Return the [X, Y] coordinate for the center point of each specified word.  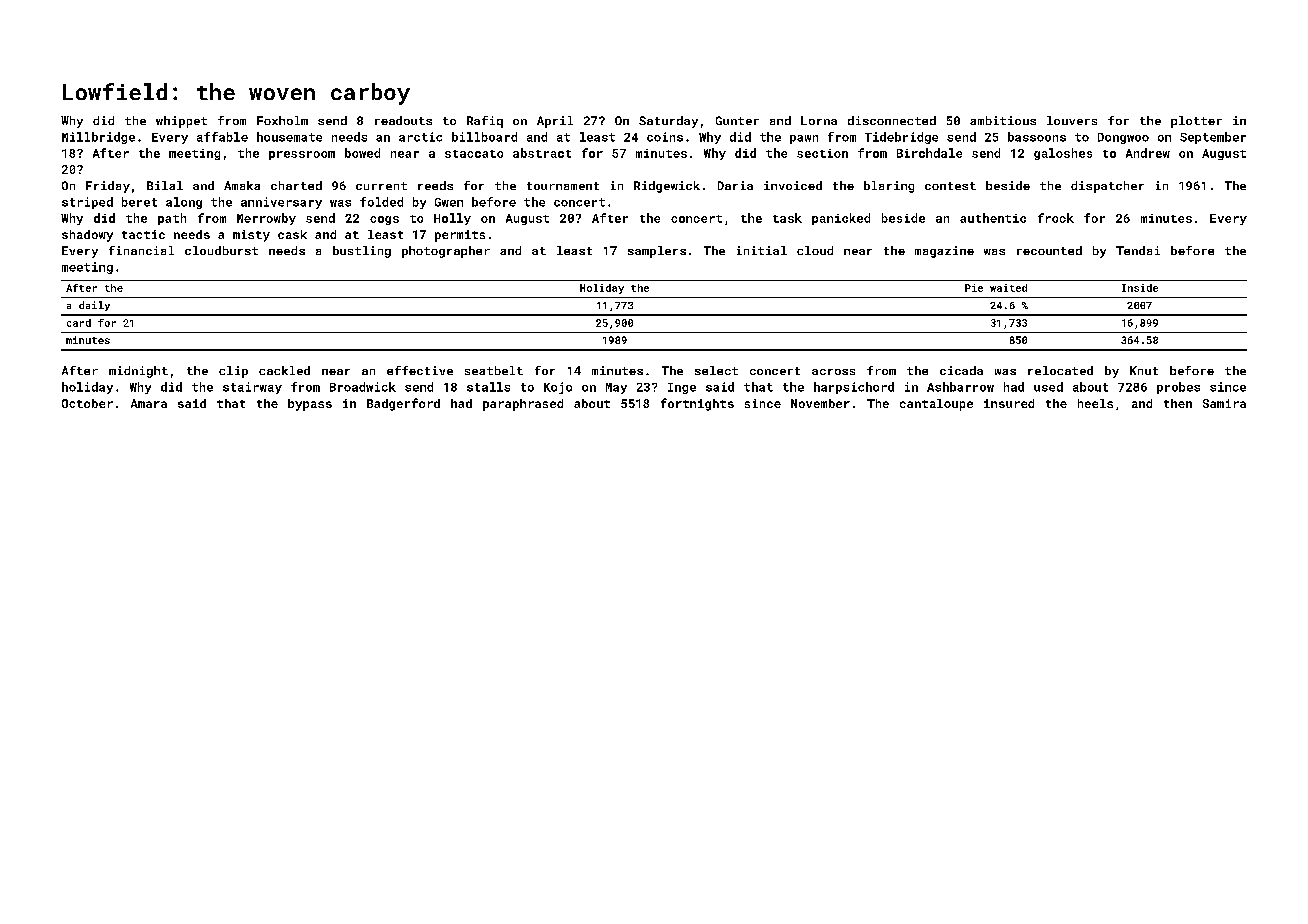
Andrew [1148, 153]
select [716, 370]
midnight [138, 372]
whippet [181, 122]
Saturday [668, 122]
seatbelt [494, 370]
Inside [1140, 288]
